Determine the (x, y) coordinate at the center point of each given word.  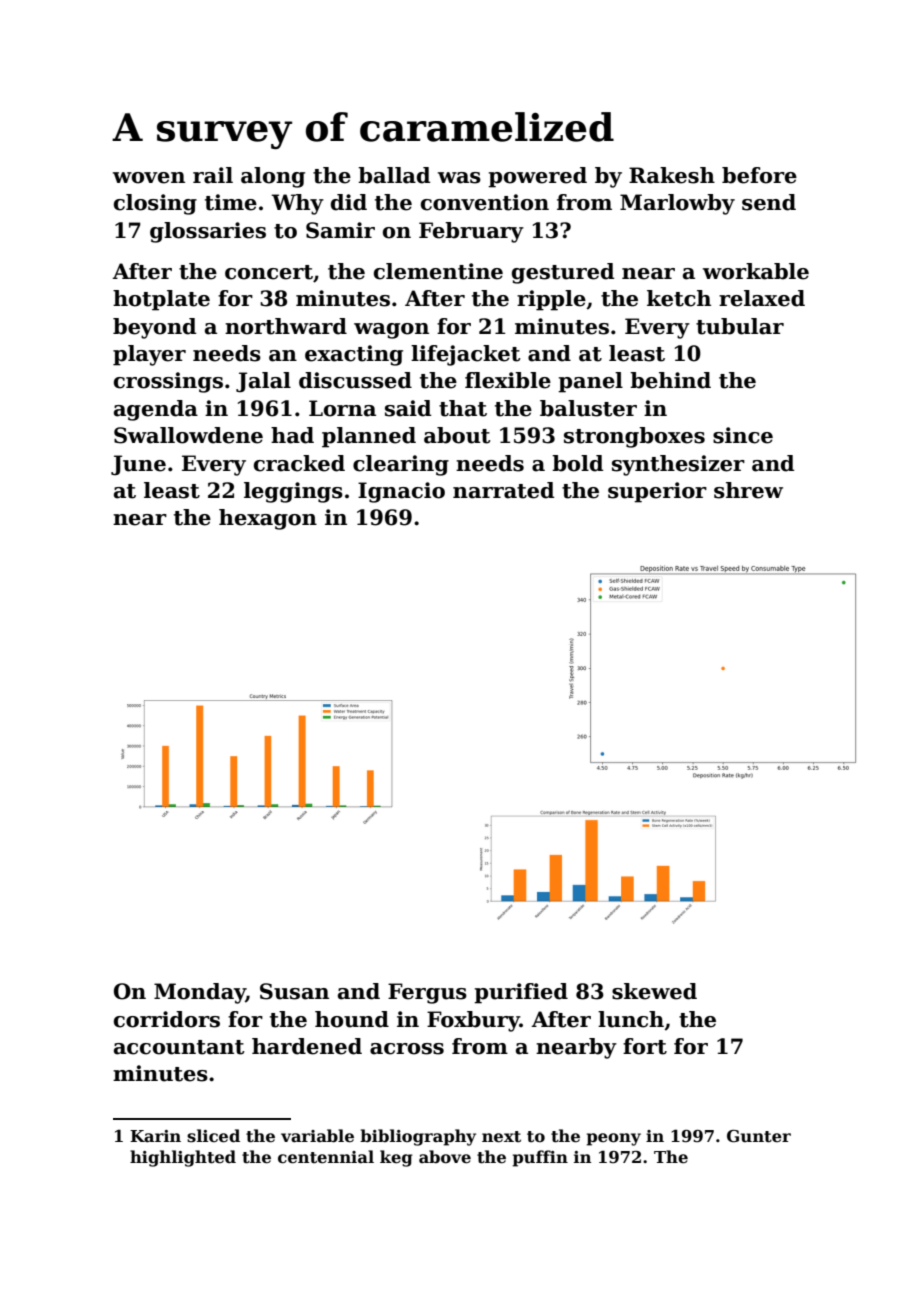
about (457, 435)
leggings (293, 492)
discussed (355, 380)
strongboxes (634, 437)
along (273, 177)
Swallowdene (188, 435)
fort (645, 1046)
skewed (654, 991)
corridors (167, 1019)
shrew (748, 490)
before (759, 175)
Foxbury (473, 1021)
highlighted (183, 1158)
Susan (294, 991)
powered (537, 177)
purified (521, 993)
